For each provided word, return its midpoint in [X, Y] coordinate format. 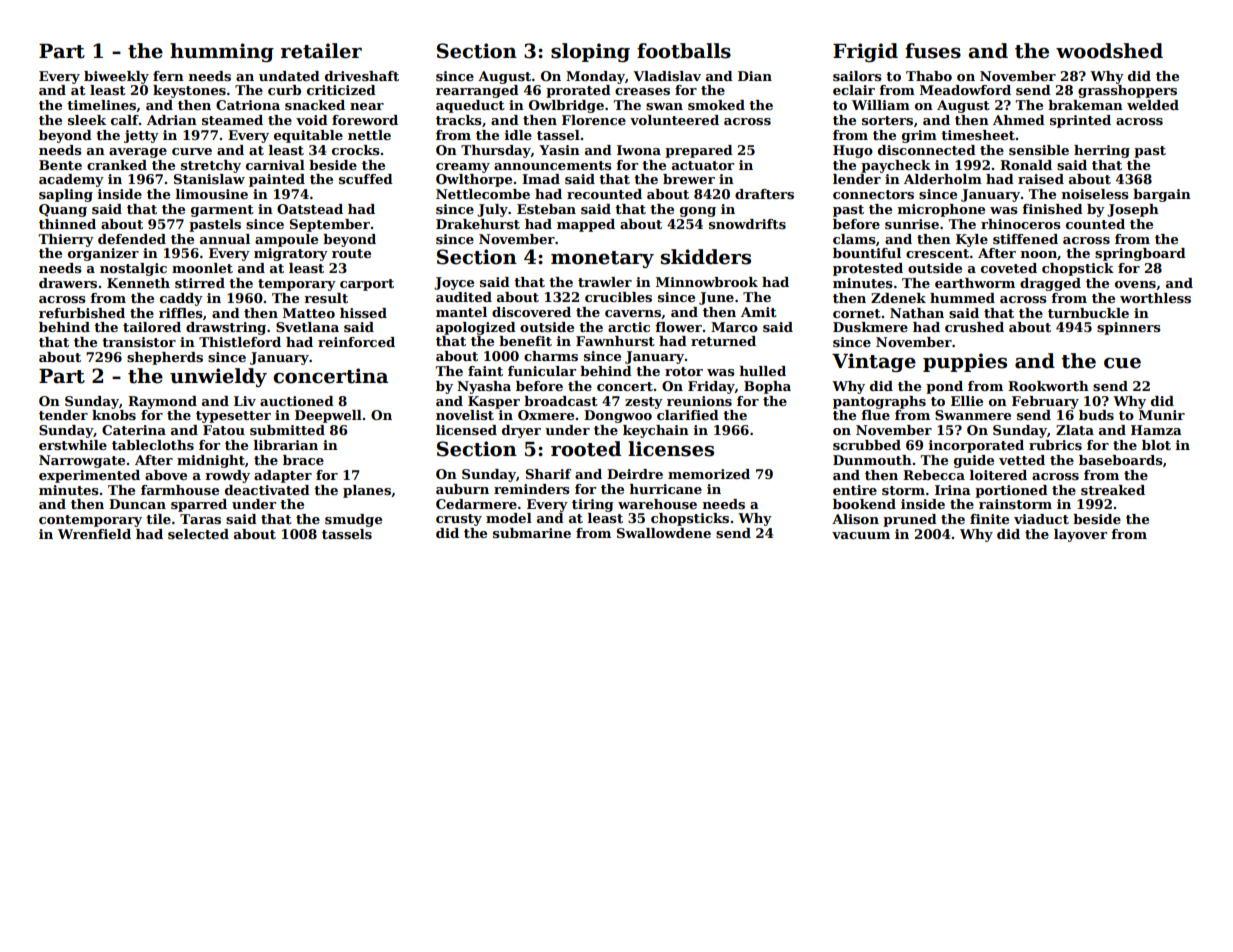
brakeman [1085, 105]
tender [63, 415]
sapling [66, 195]
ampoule [286, 240]
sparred [199, 505]
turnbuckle [1088, 313]
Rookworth [1048, 386]
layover [1080, 535]
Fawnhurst [615, 341]
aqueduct [470, 106]
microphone [941, 210]
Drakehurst [478, 224]
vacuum [861, 535]
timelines [101, 105]
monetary [602, 259]
